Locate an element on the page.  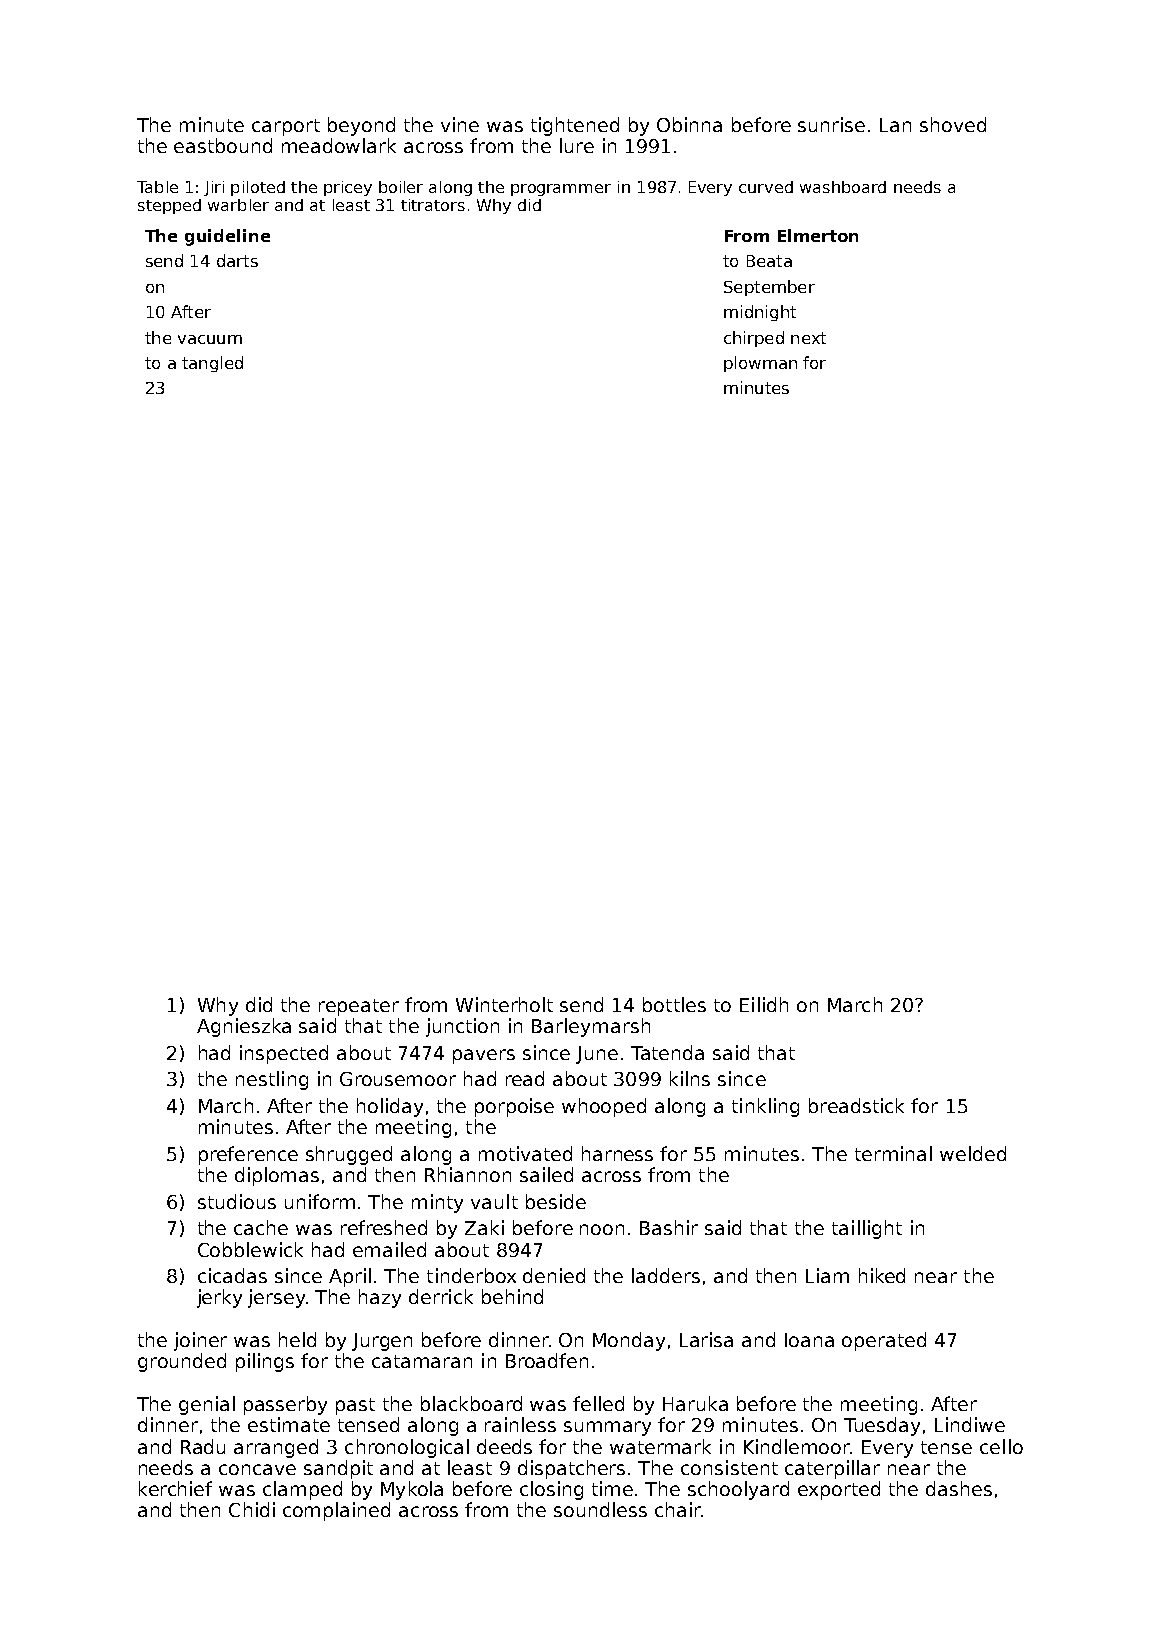
chair is located at coordinates (678, 1509).
